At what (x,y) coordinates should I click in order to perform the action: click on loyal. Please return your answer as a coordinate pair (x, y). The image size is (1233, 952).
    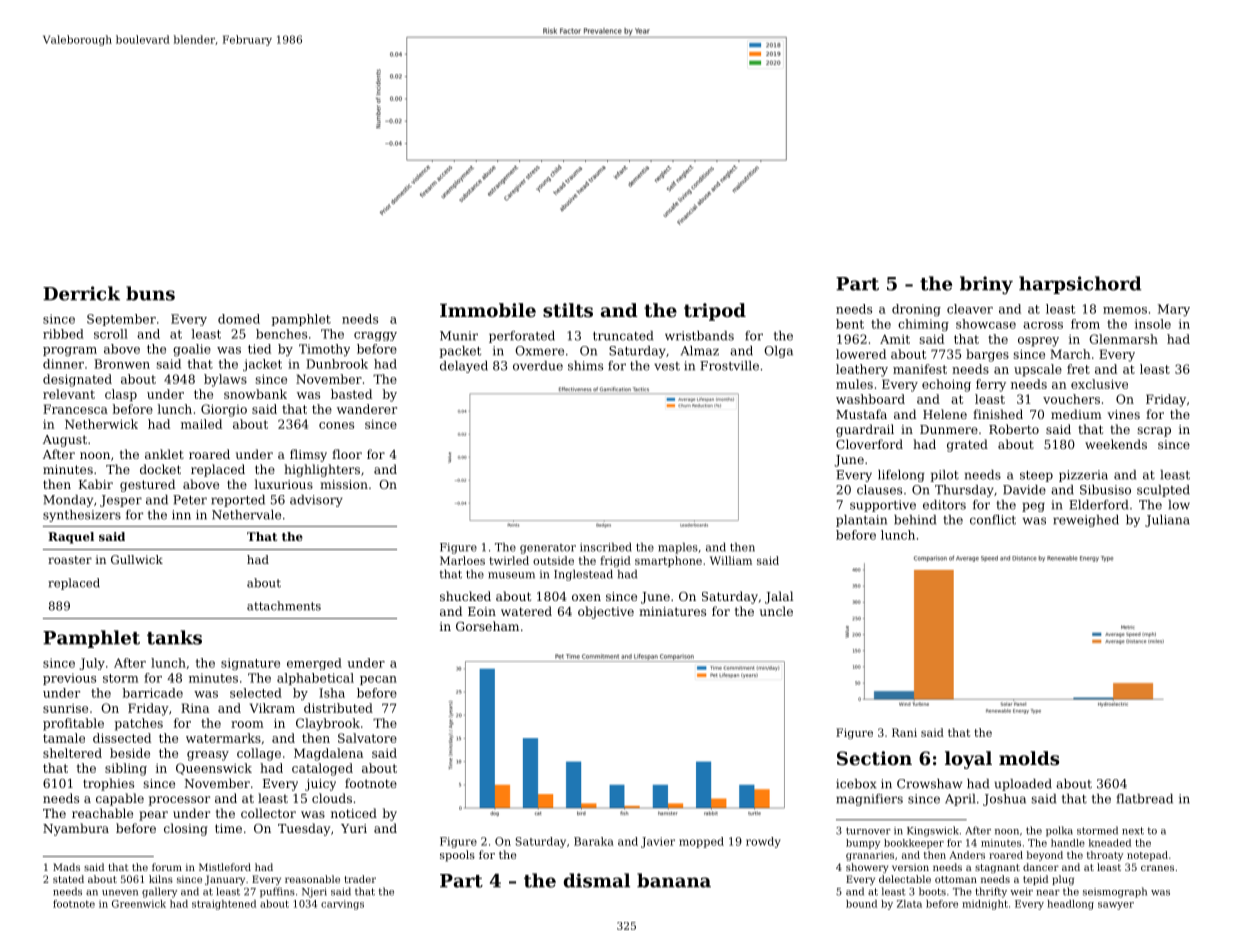
    Looking at the image, I should click on (968, 760).
